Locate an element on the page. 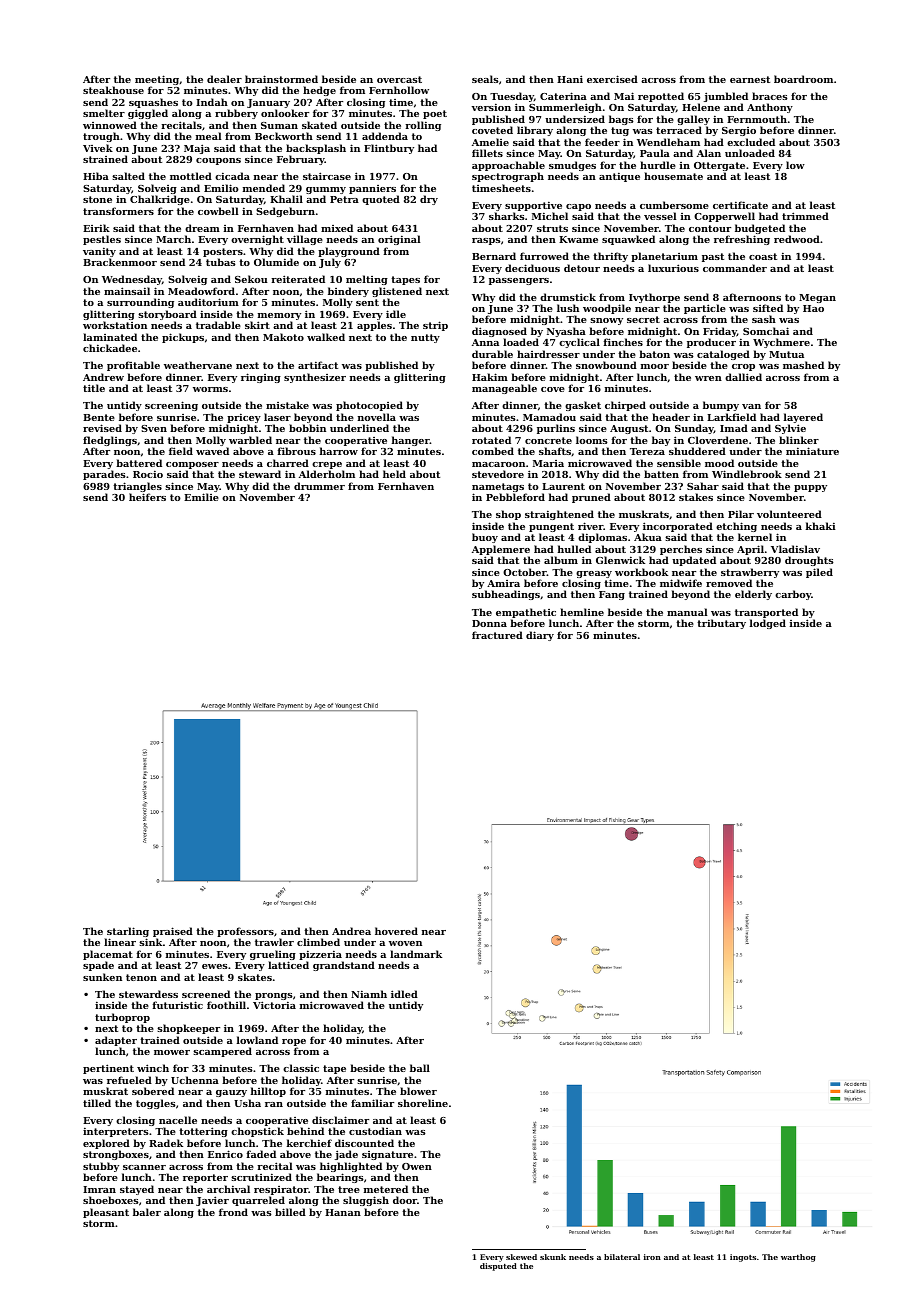 This page has width=924, height=1308. Emilie is located at coordinates (201, 497).
